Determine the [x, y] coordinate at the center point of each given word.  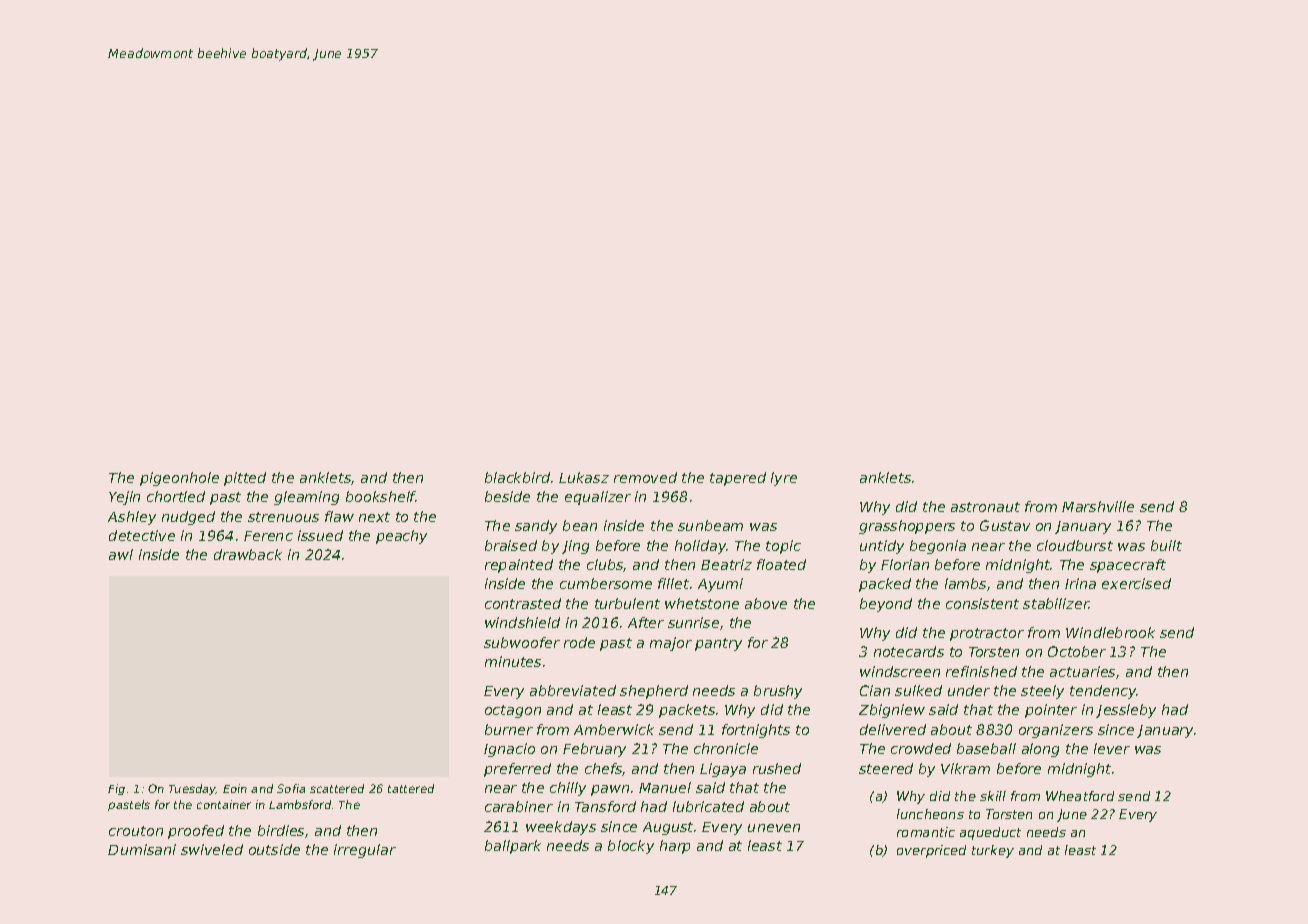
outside [274, 849]
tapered [738, 479]
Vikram [965, 768]
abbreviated [573, 690]
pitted [245, 479]
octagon [513, 711]
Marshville [1098, 506]
